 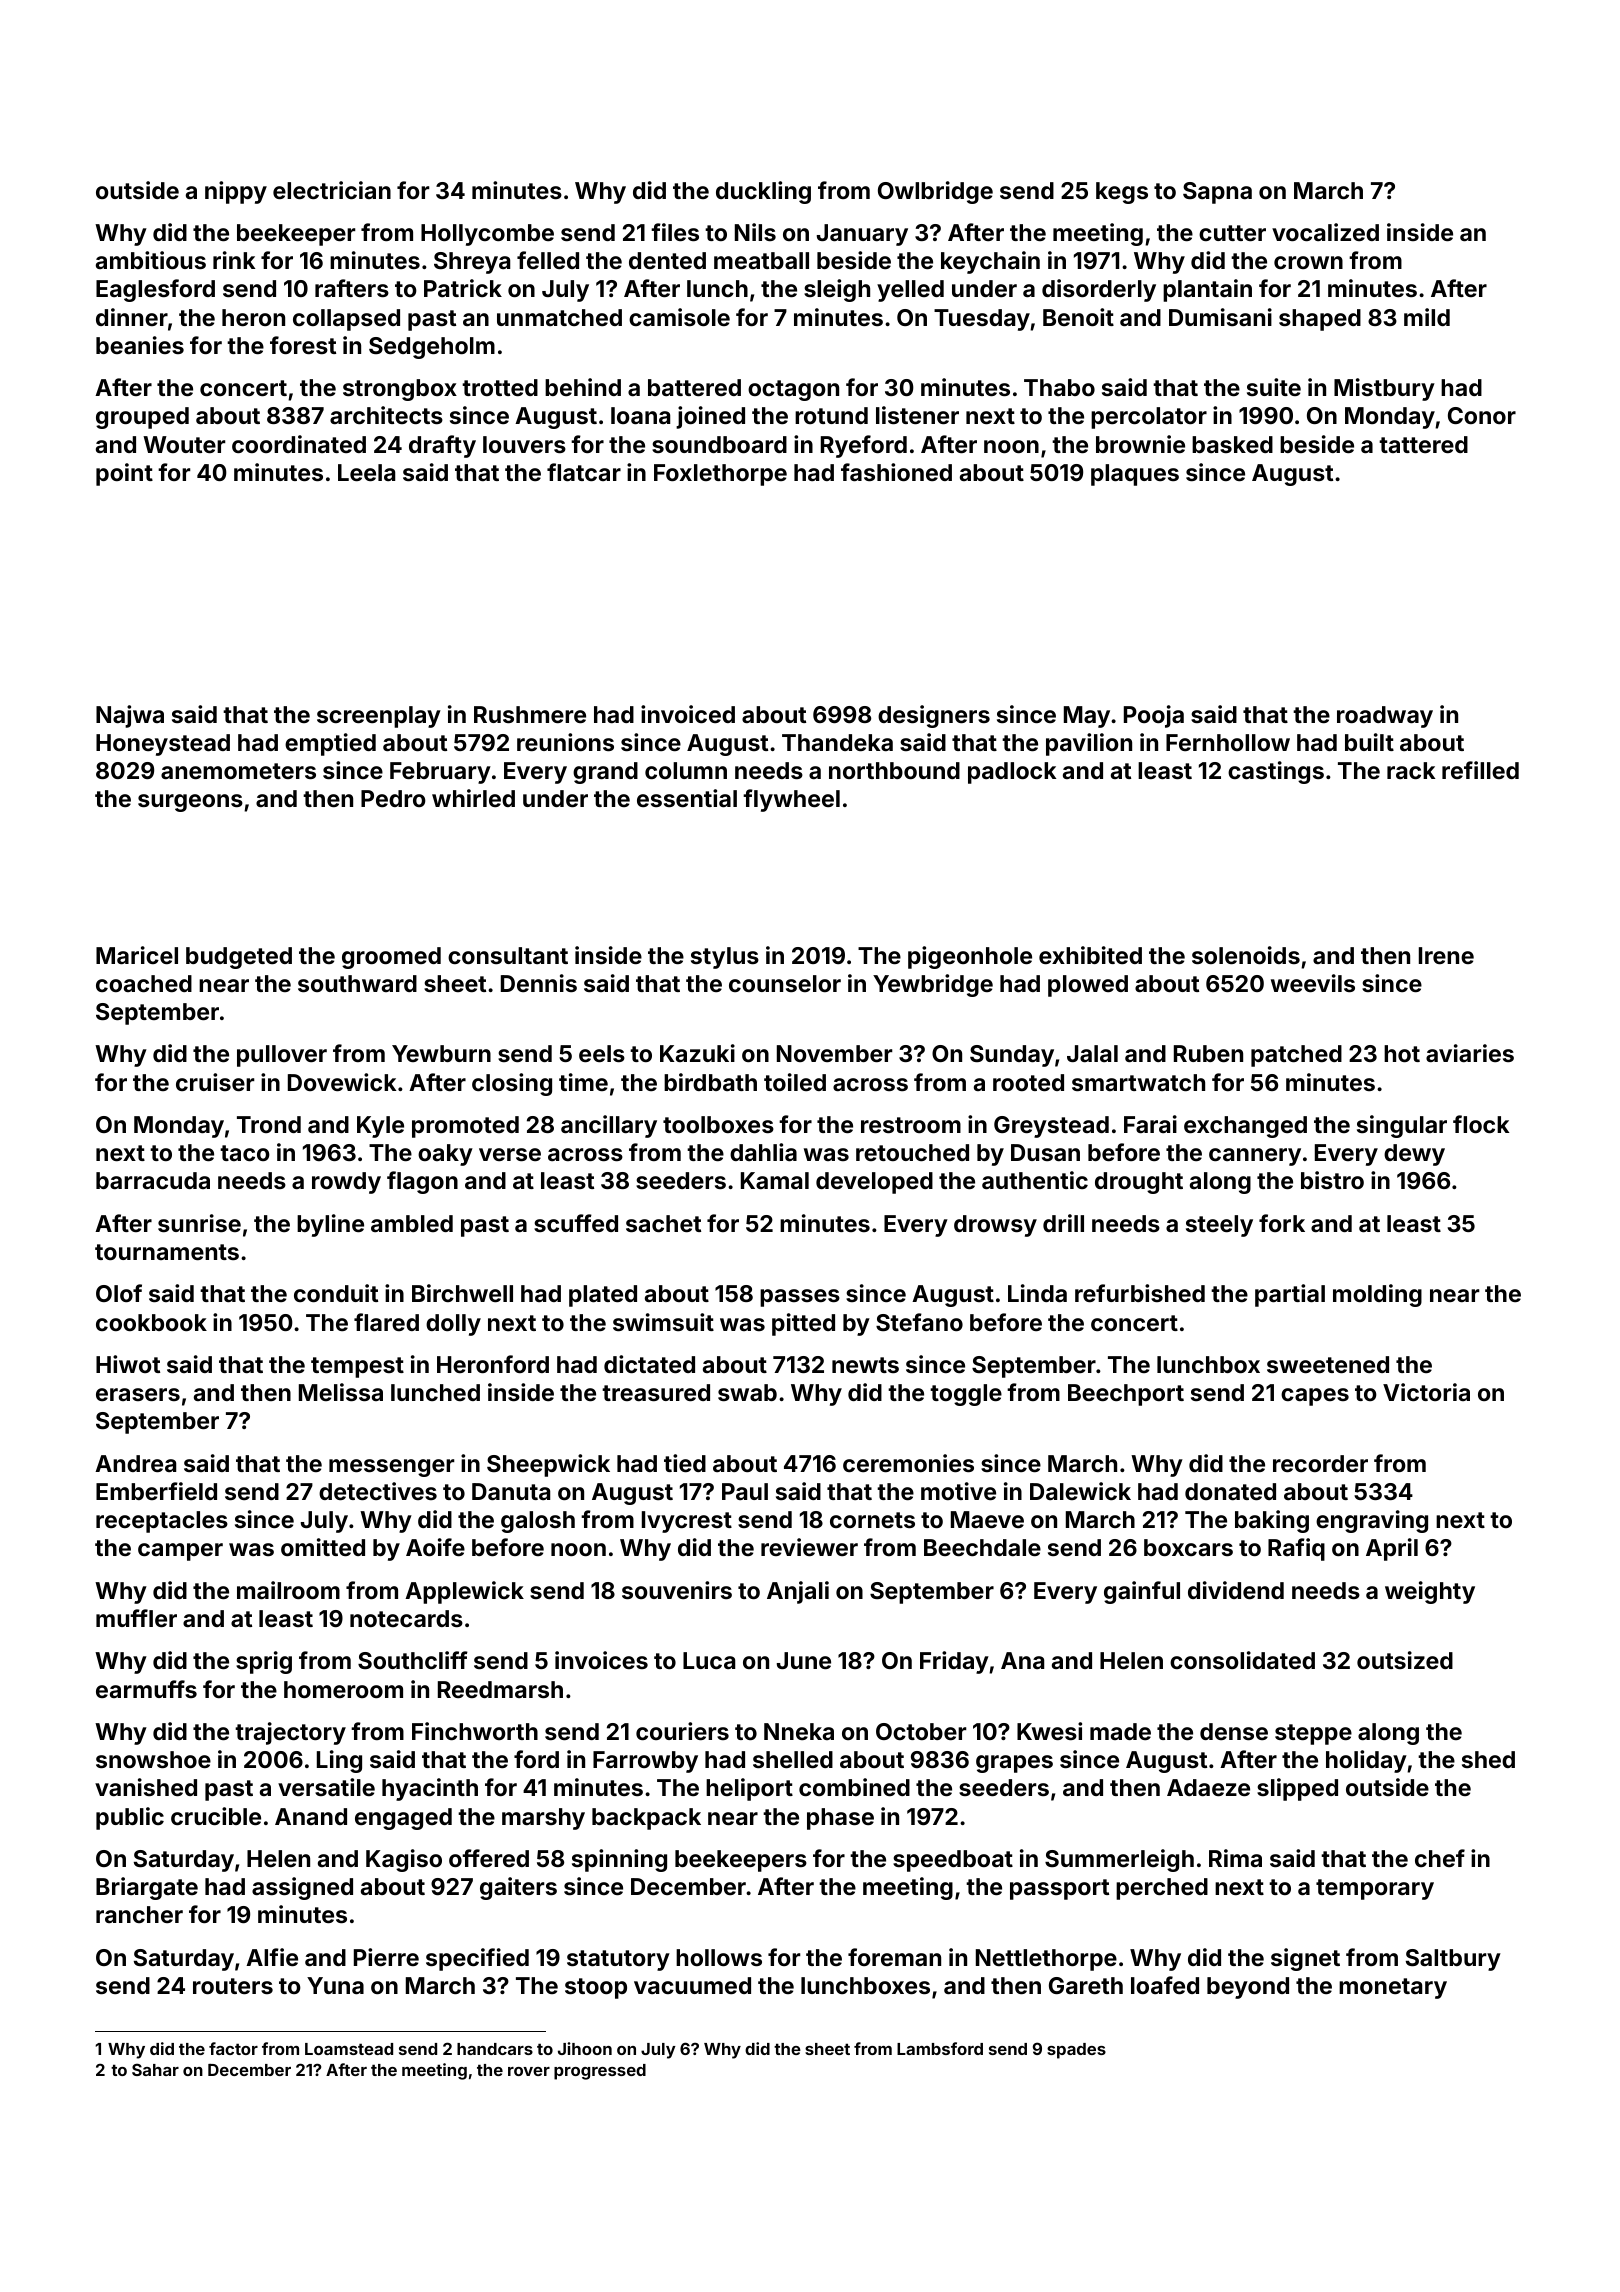 What do you see at coordinates (605, 773) in the page?
I see `grand` at bounding box center [605, 773].
